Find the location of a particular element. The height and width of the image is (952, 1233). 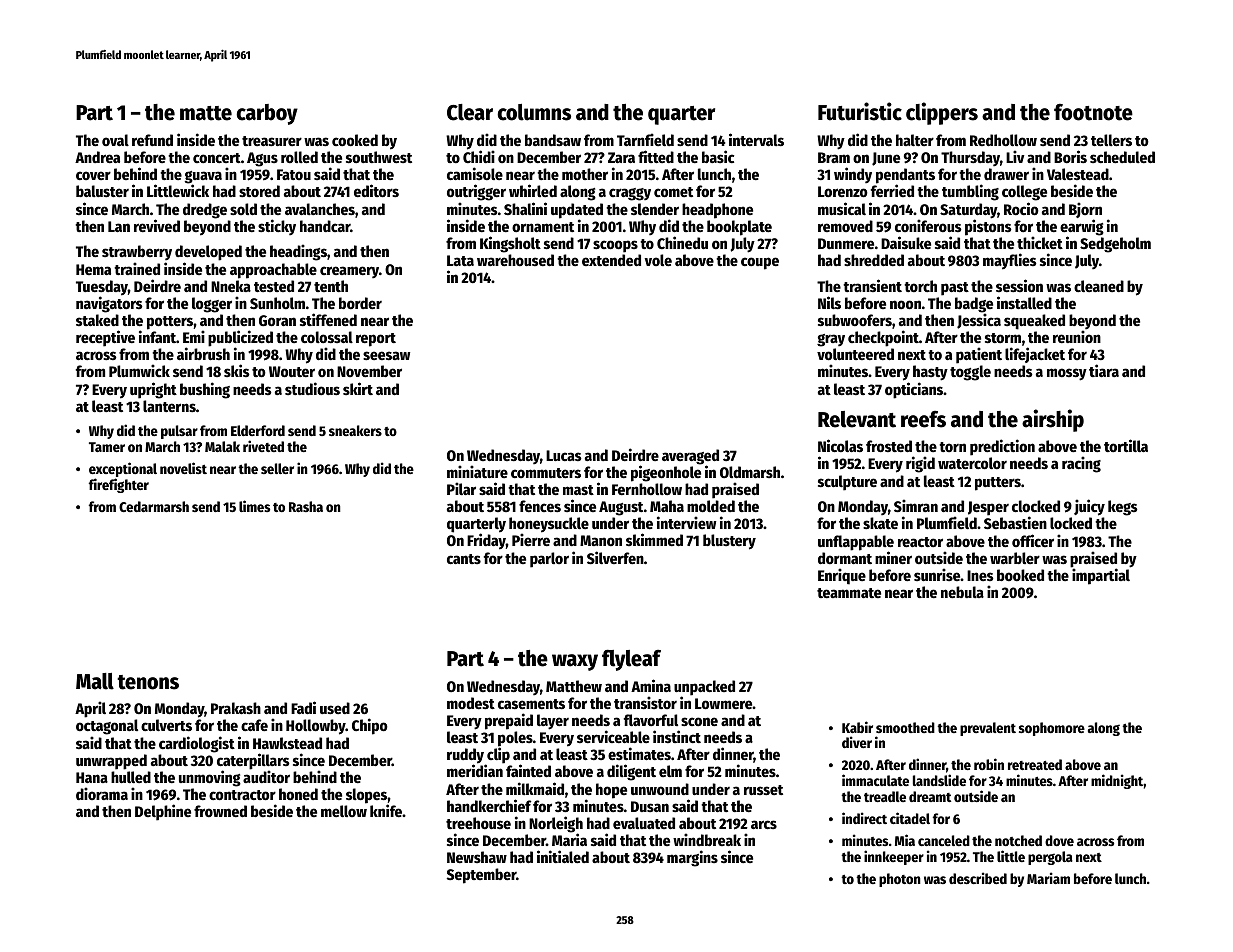

intervals is located at coordinates (756, 139).
